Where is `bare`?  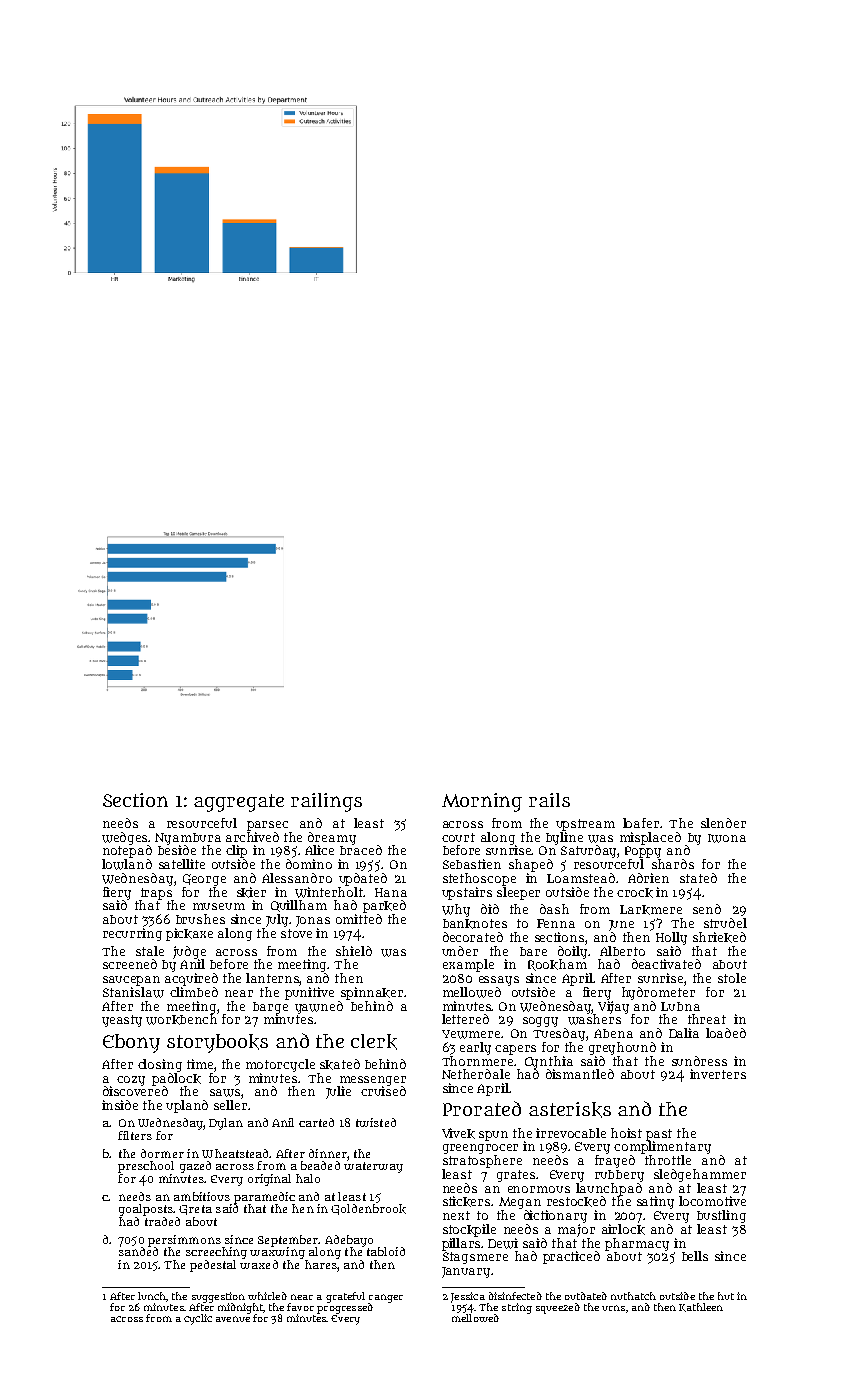 bare is located at coordinates (533, 951).
